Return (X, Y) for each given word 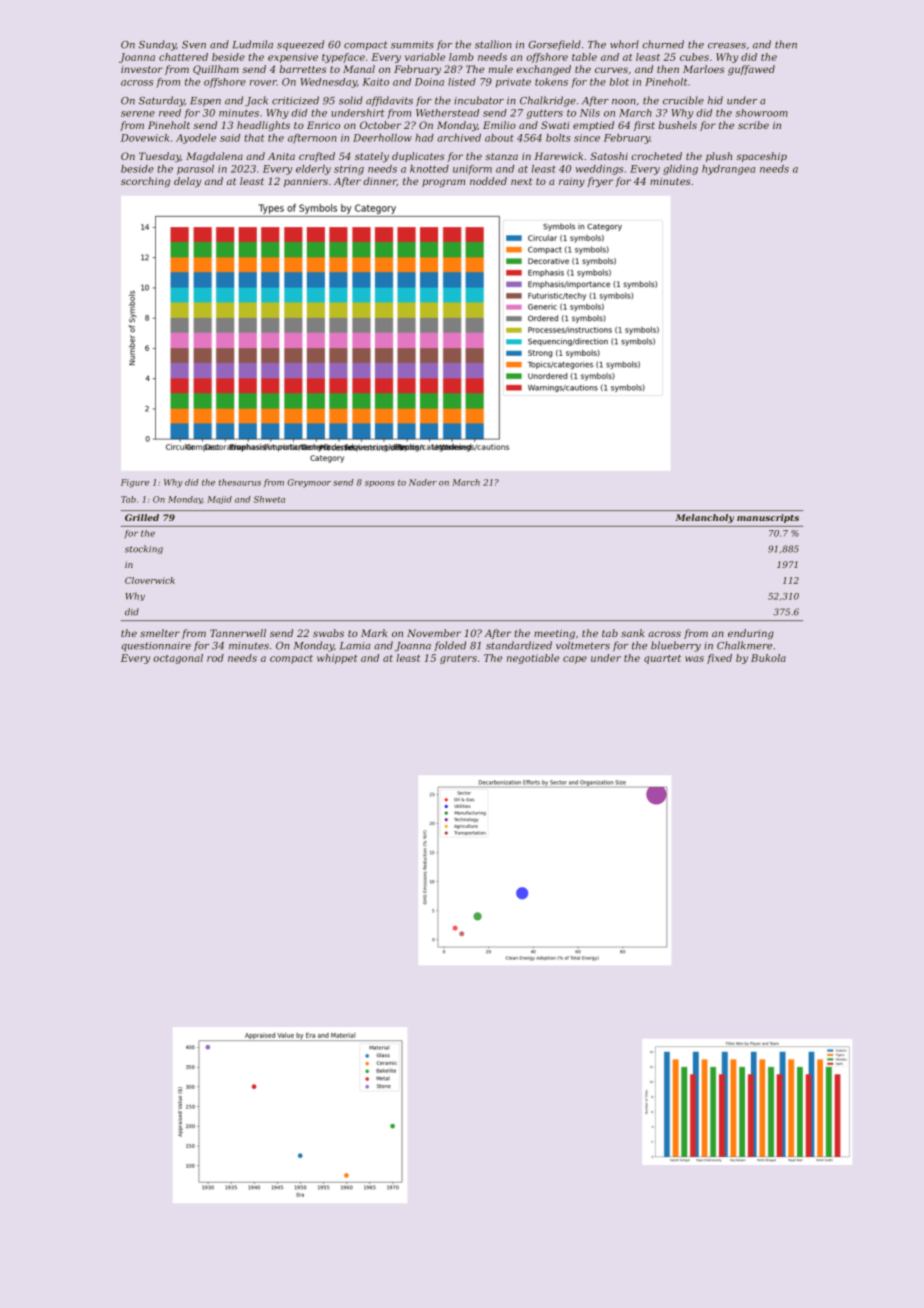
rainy (572, 182)
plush (719, 157)
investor (142, 69)
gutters (545, 114)
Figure (135, 483)
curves (611, 70)
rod (215, 658)
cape (575, 660)
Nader (423, 482)
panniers (306, 182)
